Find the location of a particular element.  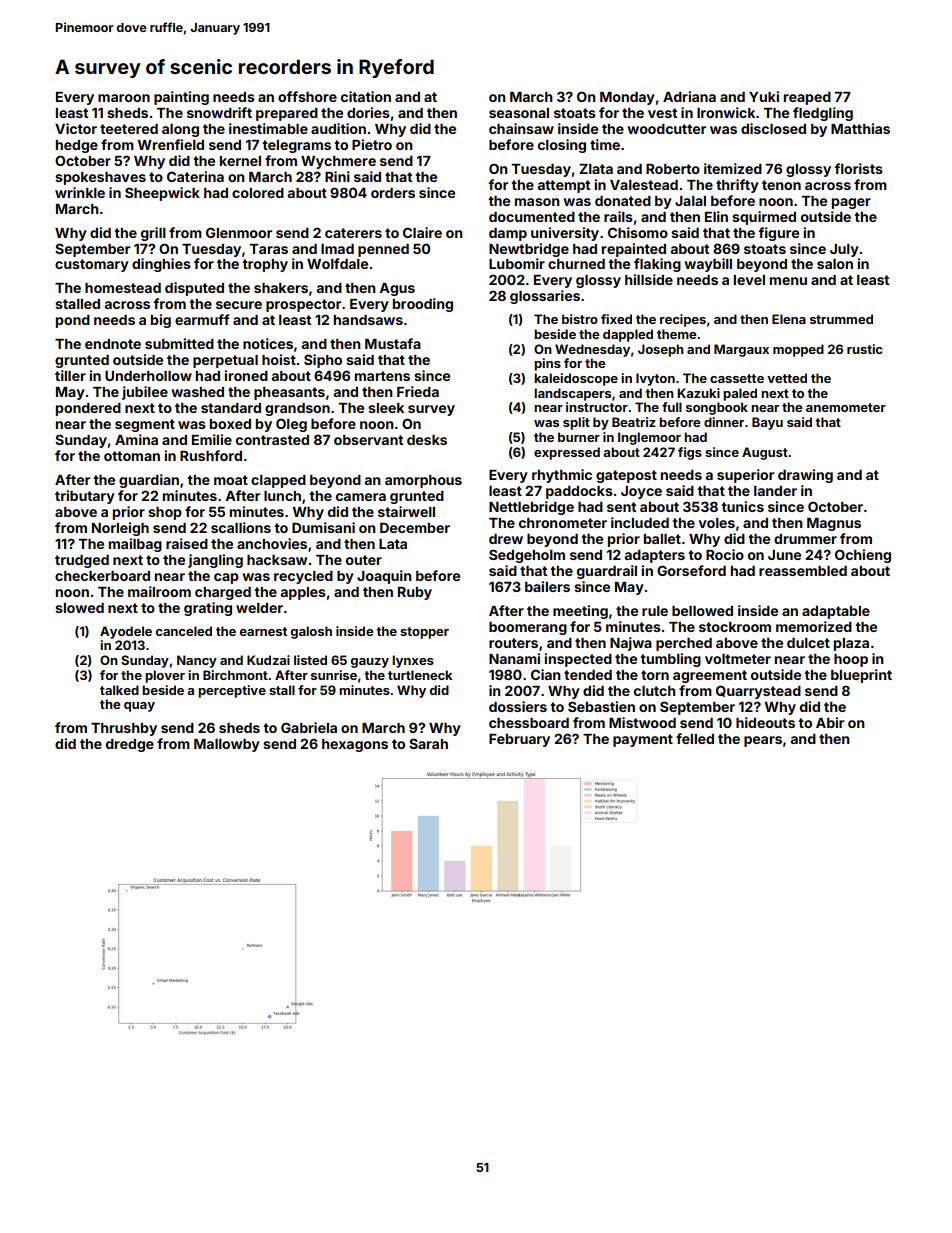

Pietro is located at coordinates (372, 144).
